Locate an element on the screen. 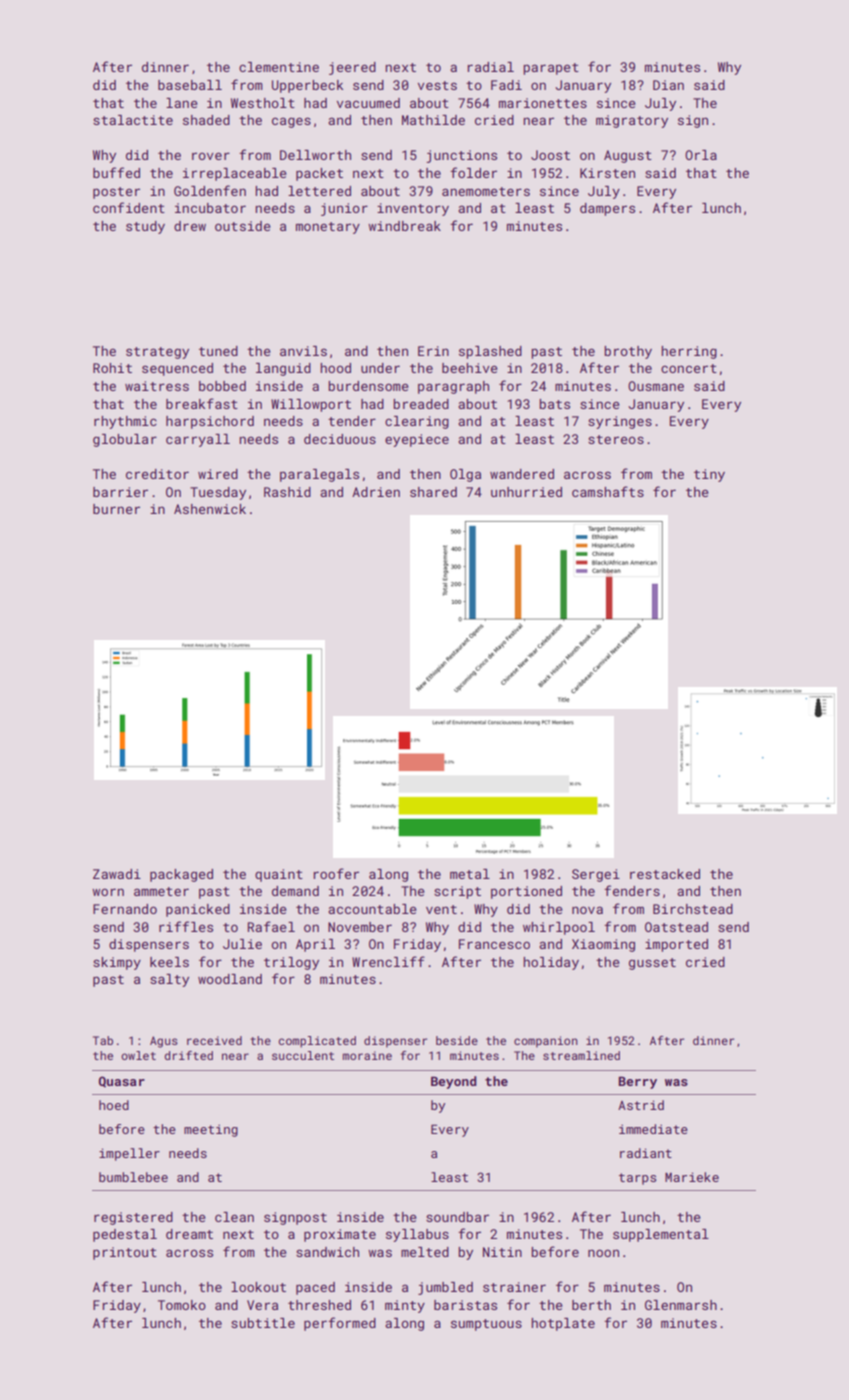  Berry is located at coordinates (637, 1082).
